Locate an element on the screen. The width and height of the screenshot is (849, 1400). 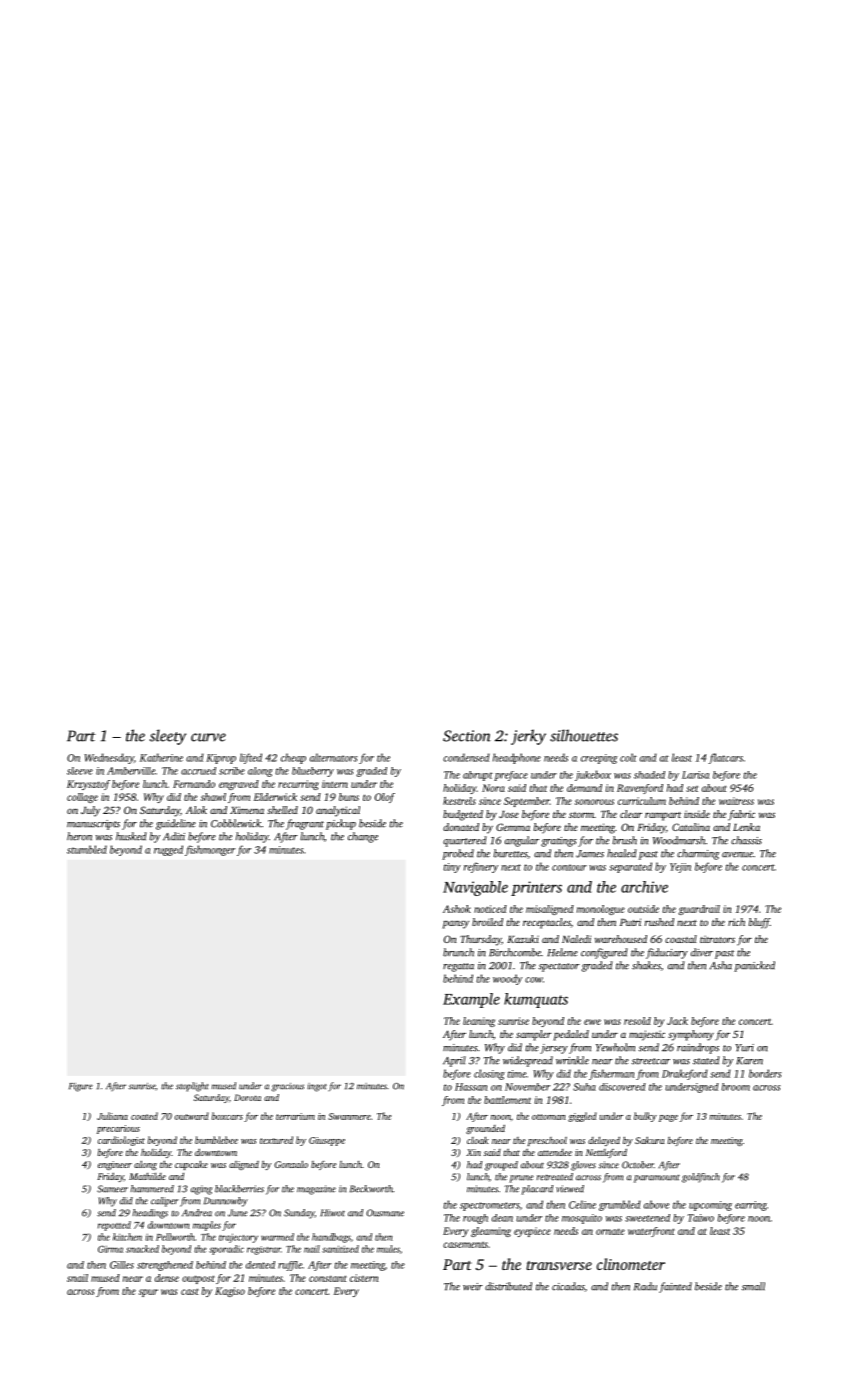
spur is located at coordinates (148, 1293).
